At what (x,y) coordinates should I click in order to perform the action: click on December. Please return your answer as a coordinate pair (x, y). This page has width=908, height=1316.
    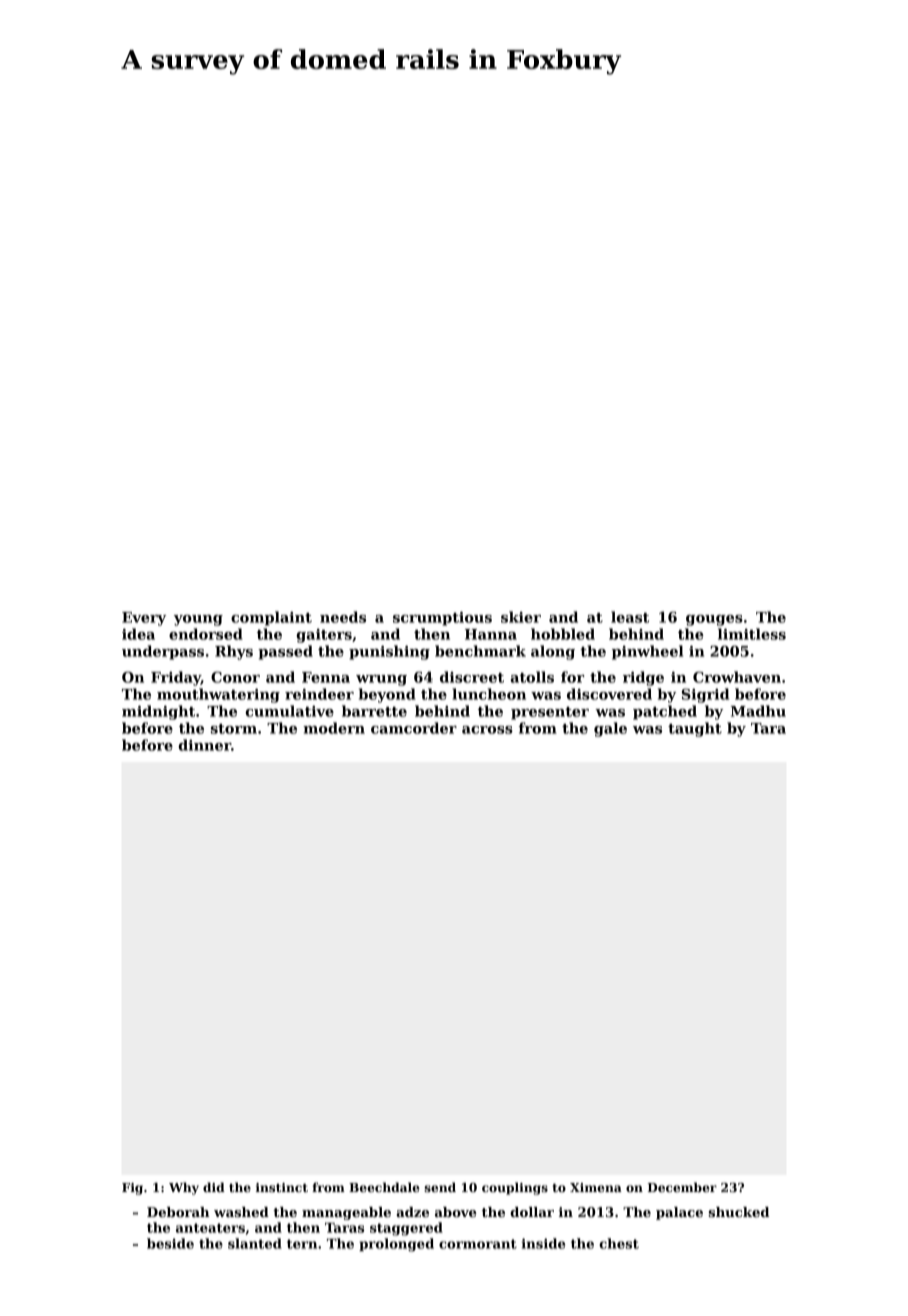
    Looking at the image, I should click on (682, 1187).
